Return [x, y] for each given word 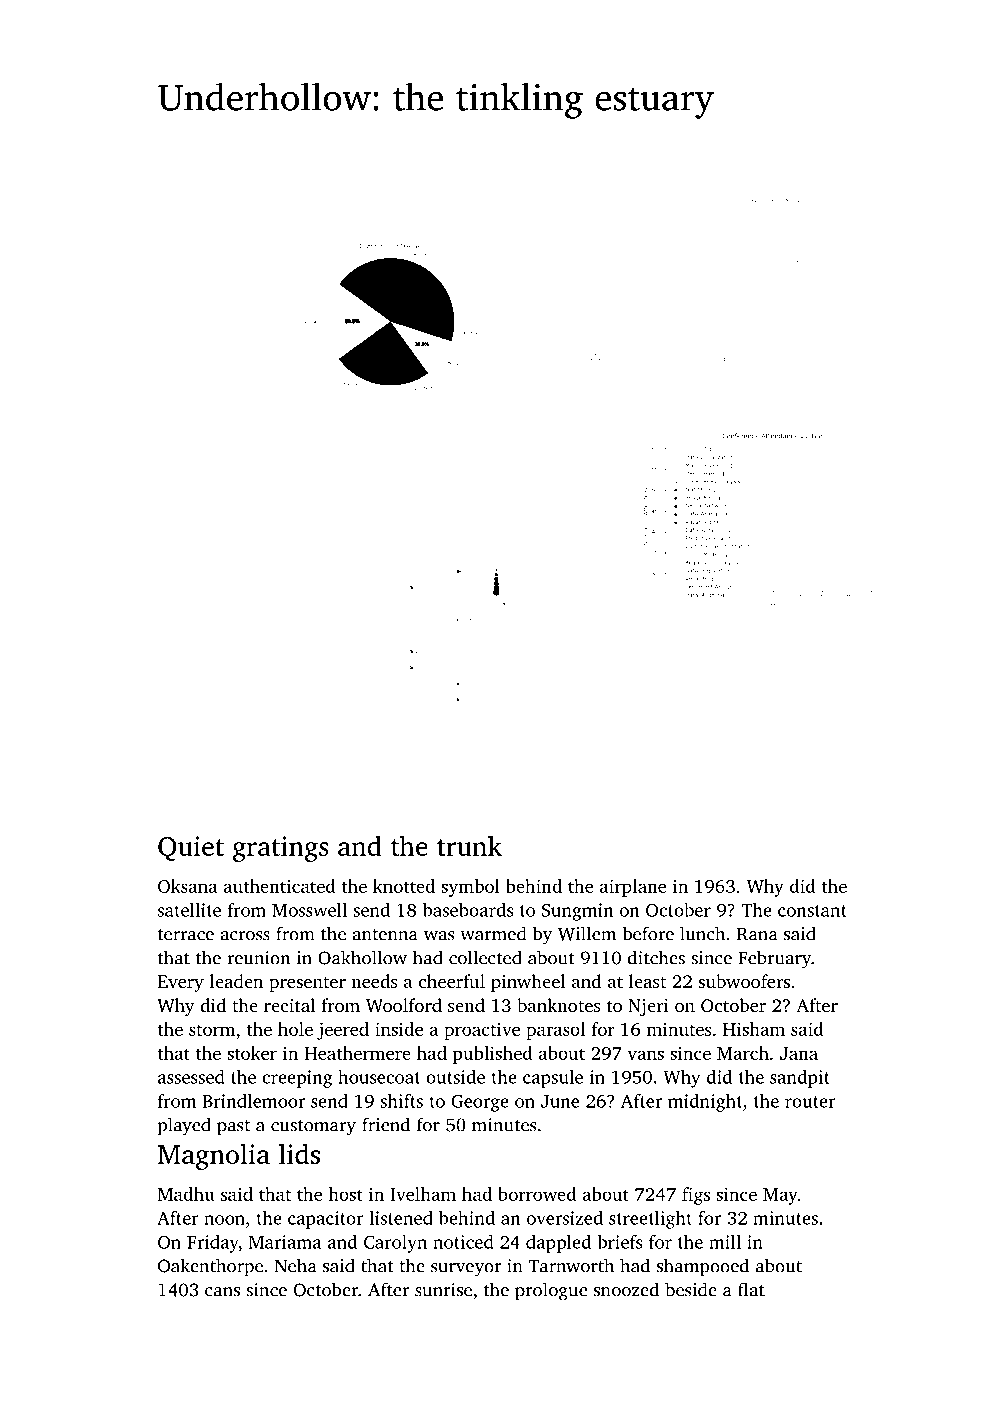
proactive [482, 1031]
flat [751, 1289]
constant [812, 911]
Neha [296, 1265]
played [184, 1126]
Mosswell [309, 910]
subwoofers [744, 981]
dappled [558, 1244]
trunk [469, 845]
